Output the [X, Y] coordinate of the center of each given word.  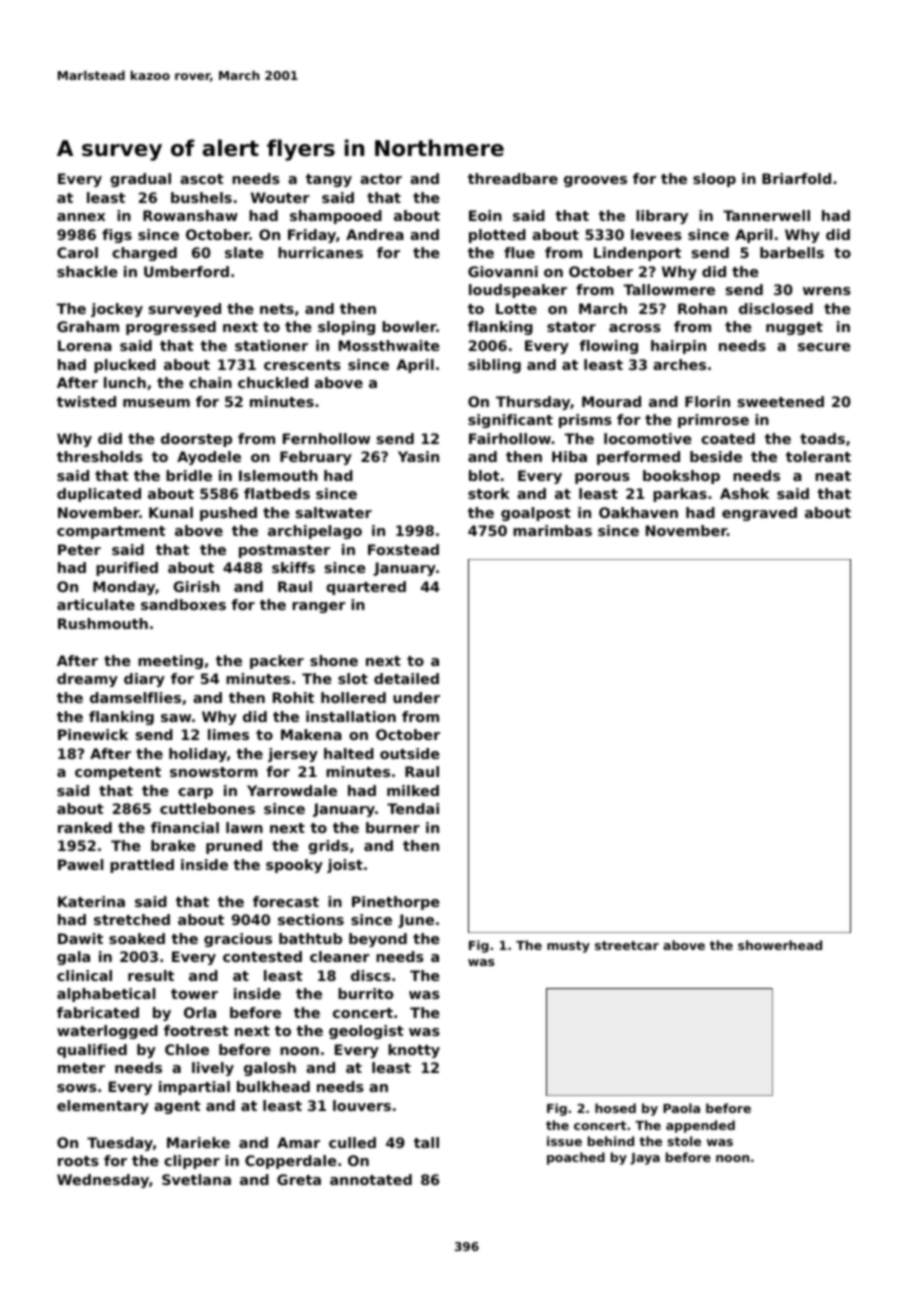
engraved [759, 514]
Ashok [744, 493]
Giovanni [503, 271]
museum [156, 403]
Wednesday [103, 1181]
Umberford [186, 271]
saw [176, 718]
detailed [406, 678]
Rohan [702, 308]
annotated [371, 1179]
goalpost [536, 514]
